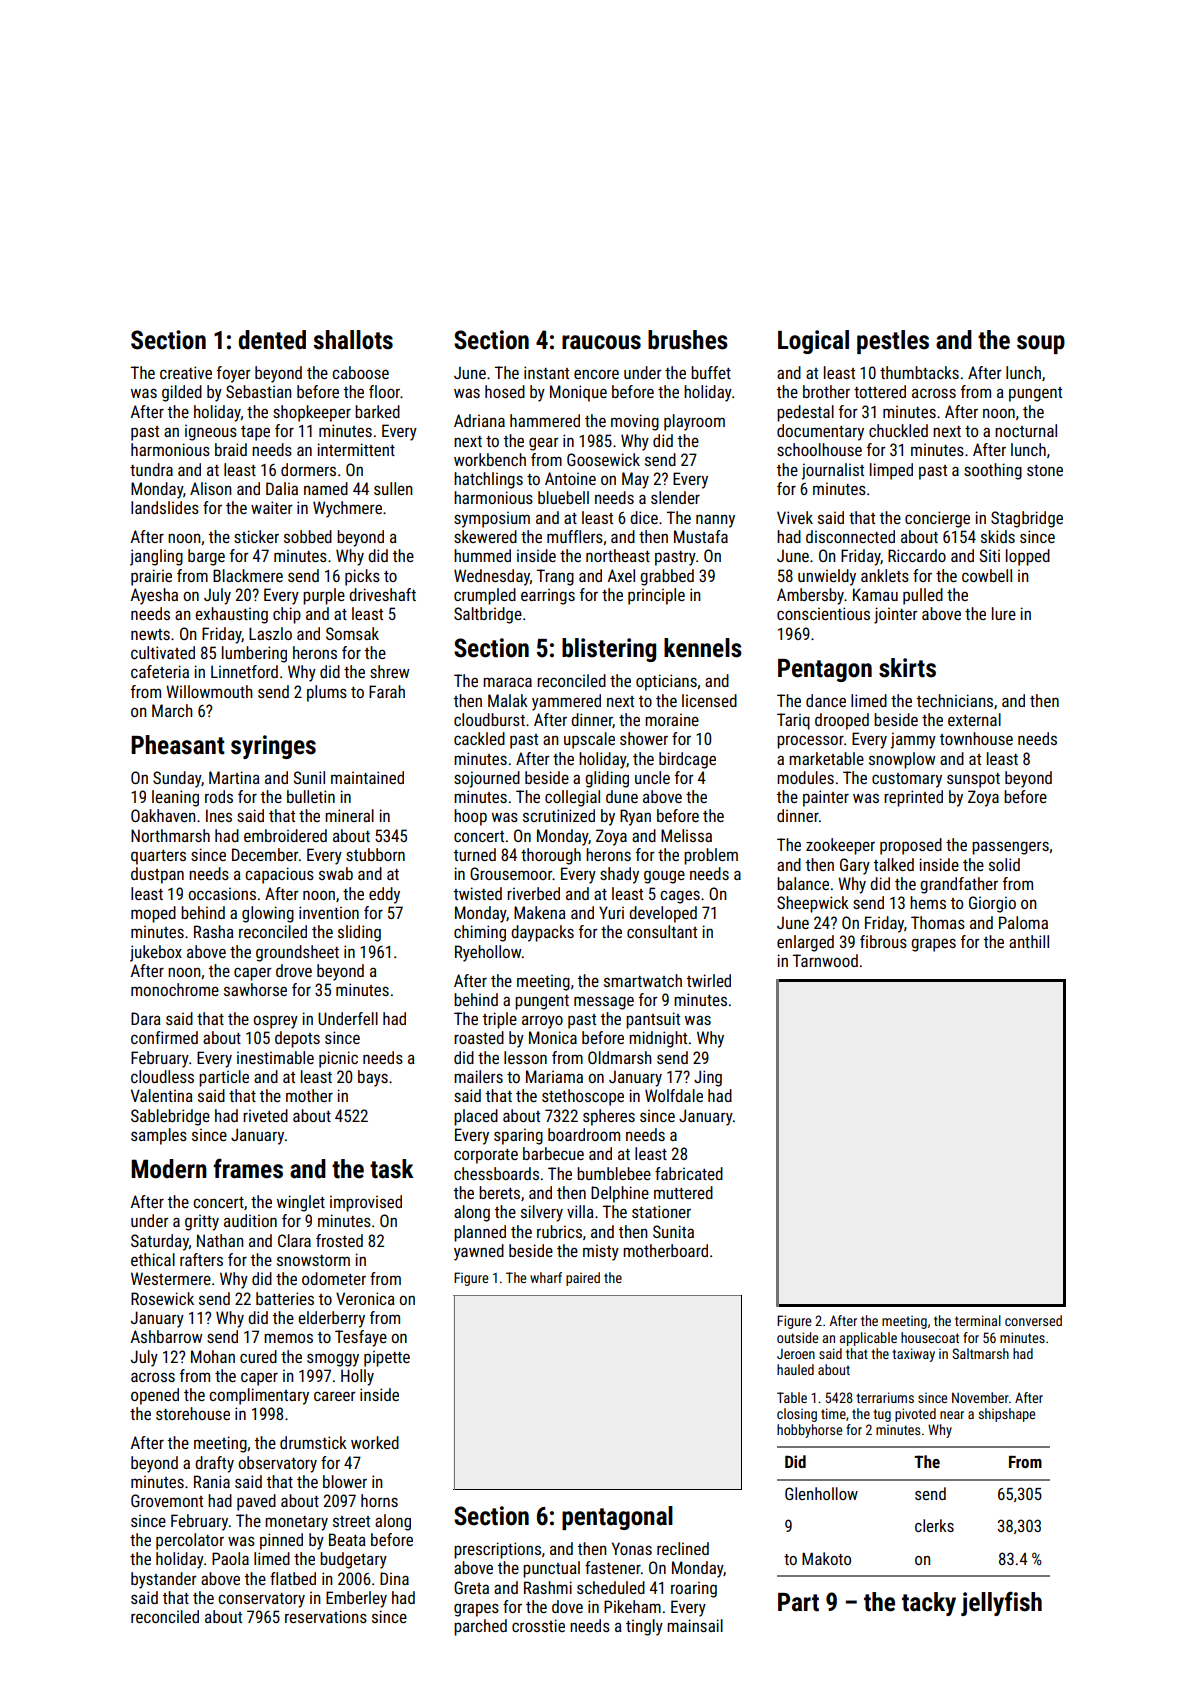  Describe the element at coordinates (478, 893) in the screenshot. I see `twisted` at that location.
